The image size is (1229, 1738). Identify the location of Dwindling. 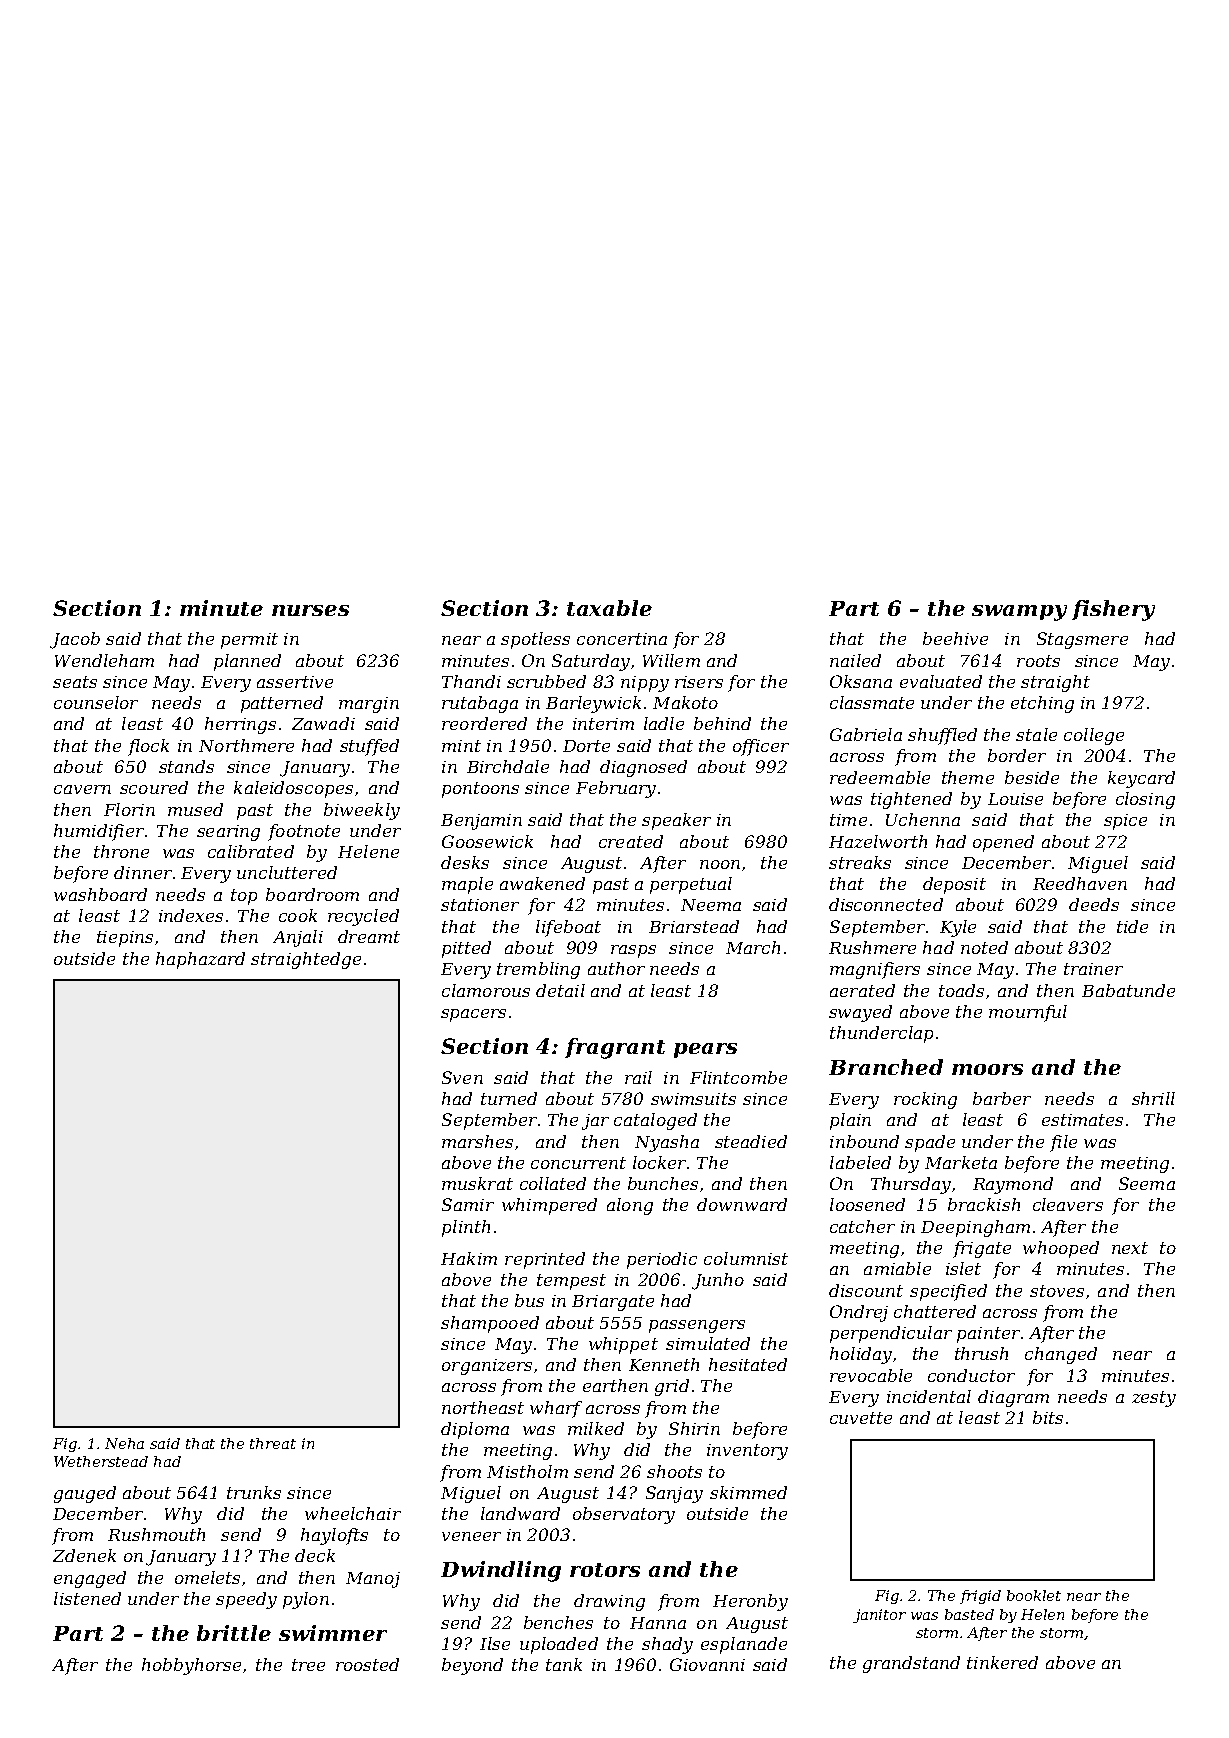
(501, 1571).
